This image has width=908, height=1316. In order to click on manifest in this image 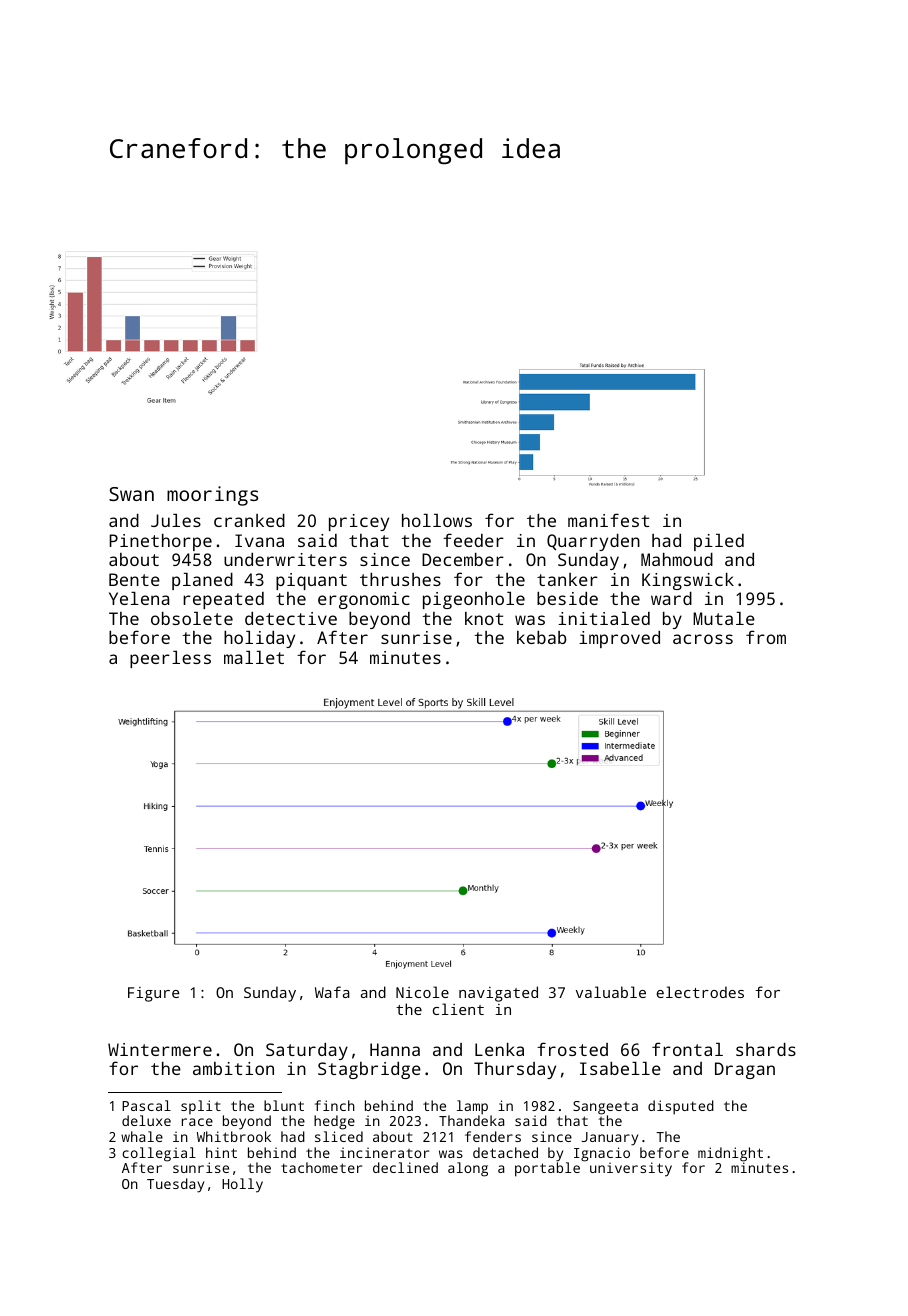, I will do `click(608, 520)`.
